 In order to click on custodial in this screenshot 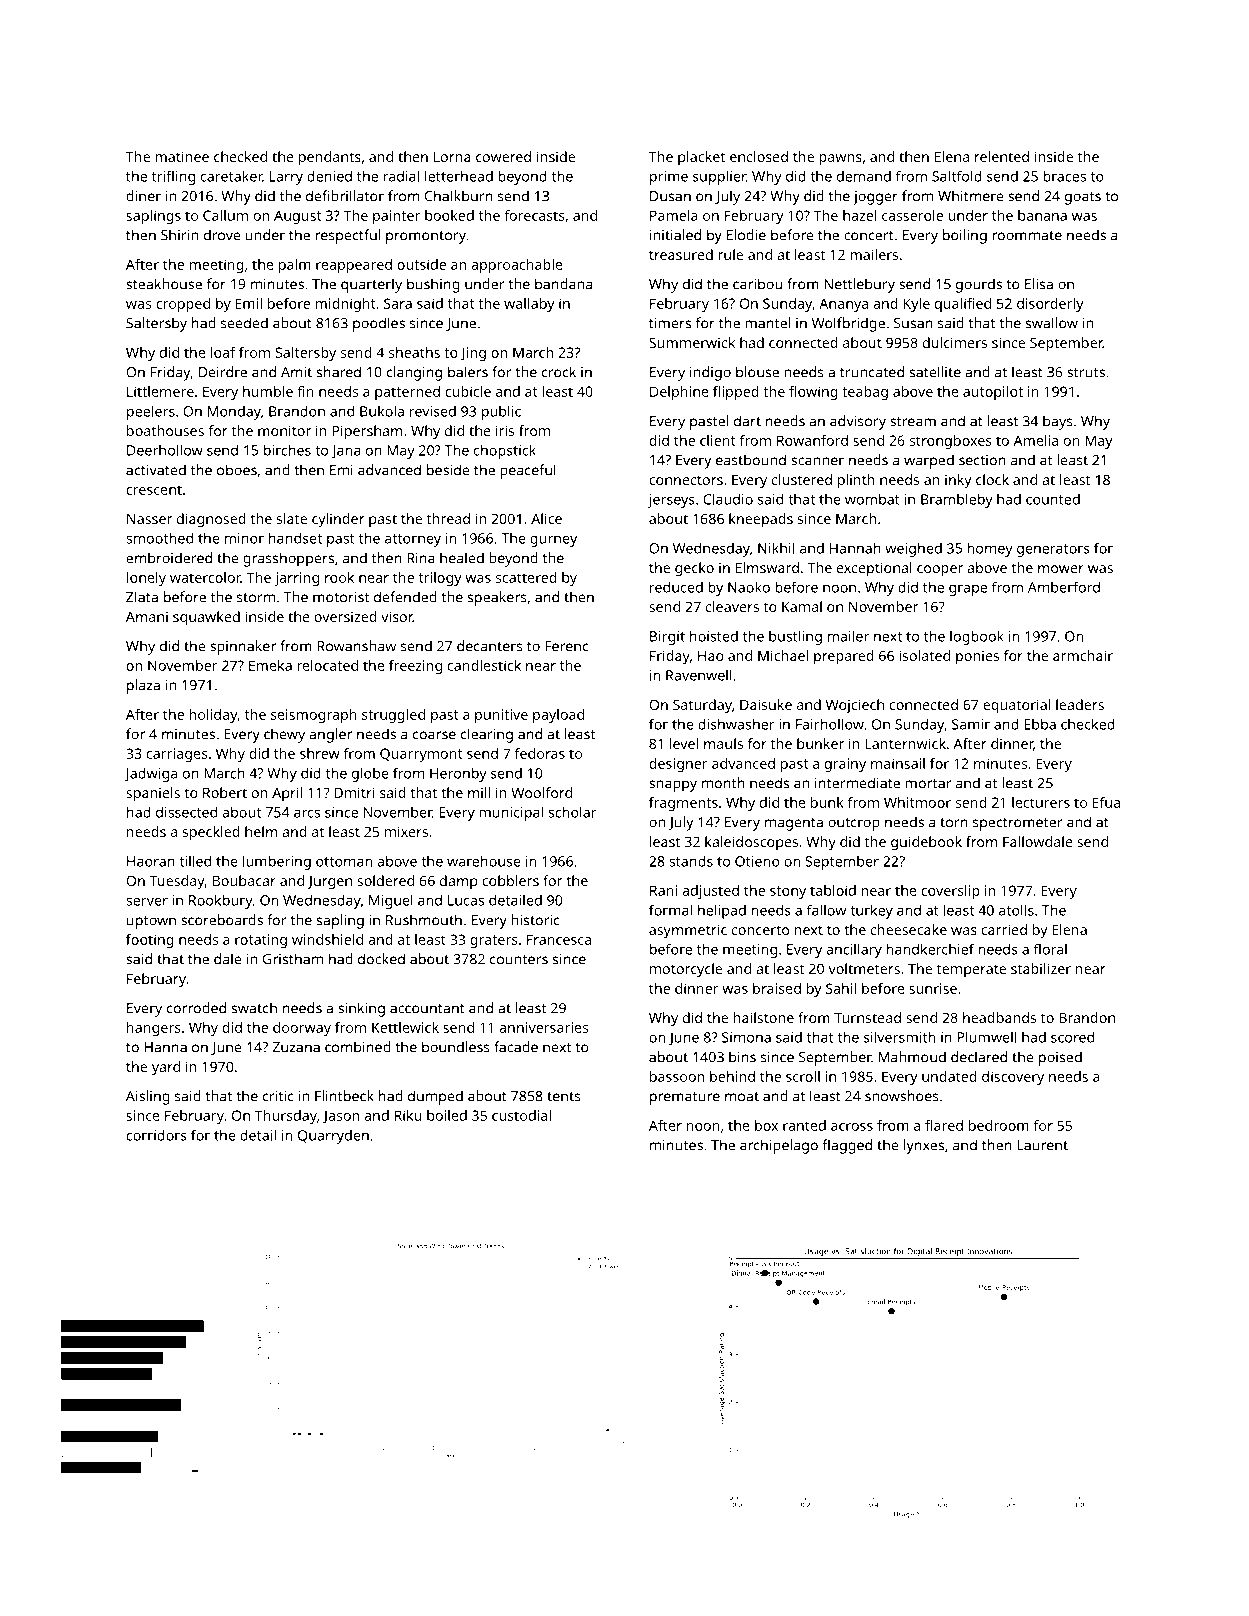, I will do `click(521, 1115)`.
